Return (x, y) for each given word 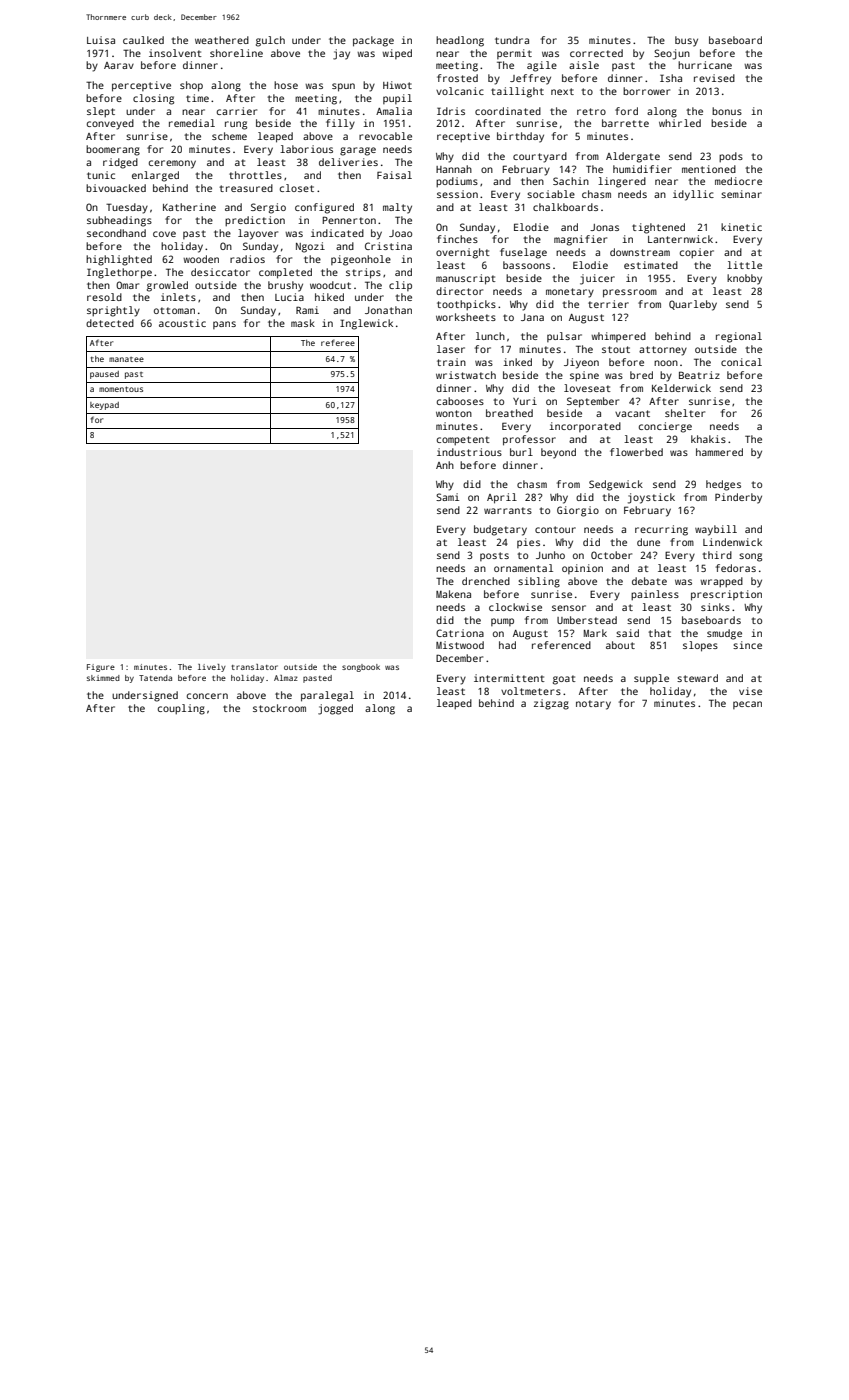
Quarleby (693, 305)
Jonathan (388, 310)
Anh (445, 465)
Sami (447, 497)
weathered (222, 40)
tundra (512, 40)
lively (212, 668)
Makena (453, 594)
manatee (126, 359)
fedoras (736, 568)
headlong (460, 41)
